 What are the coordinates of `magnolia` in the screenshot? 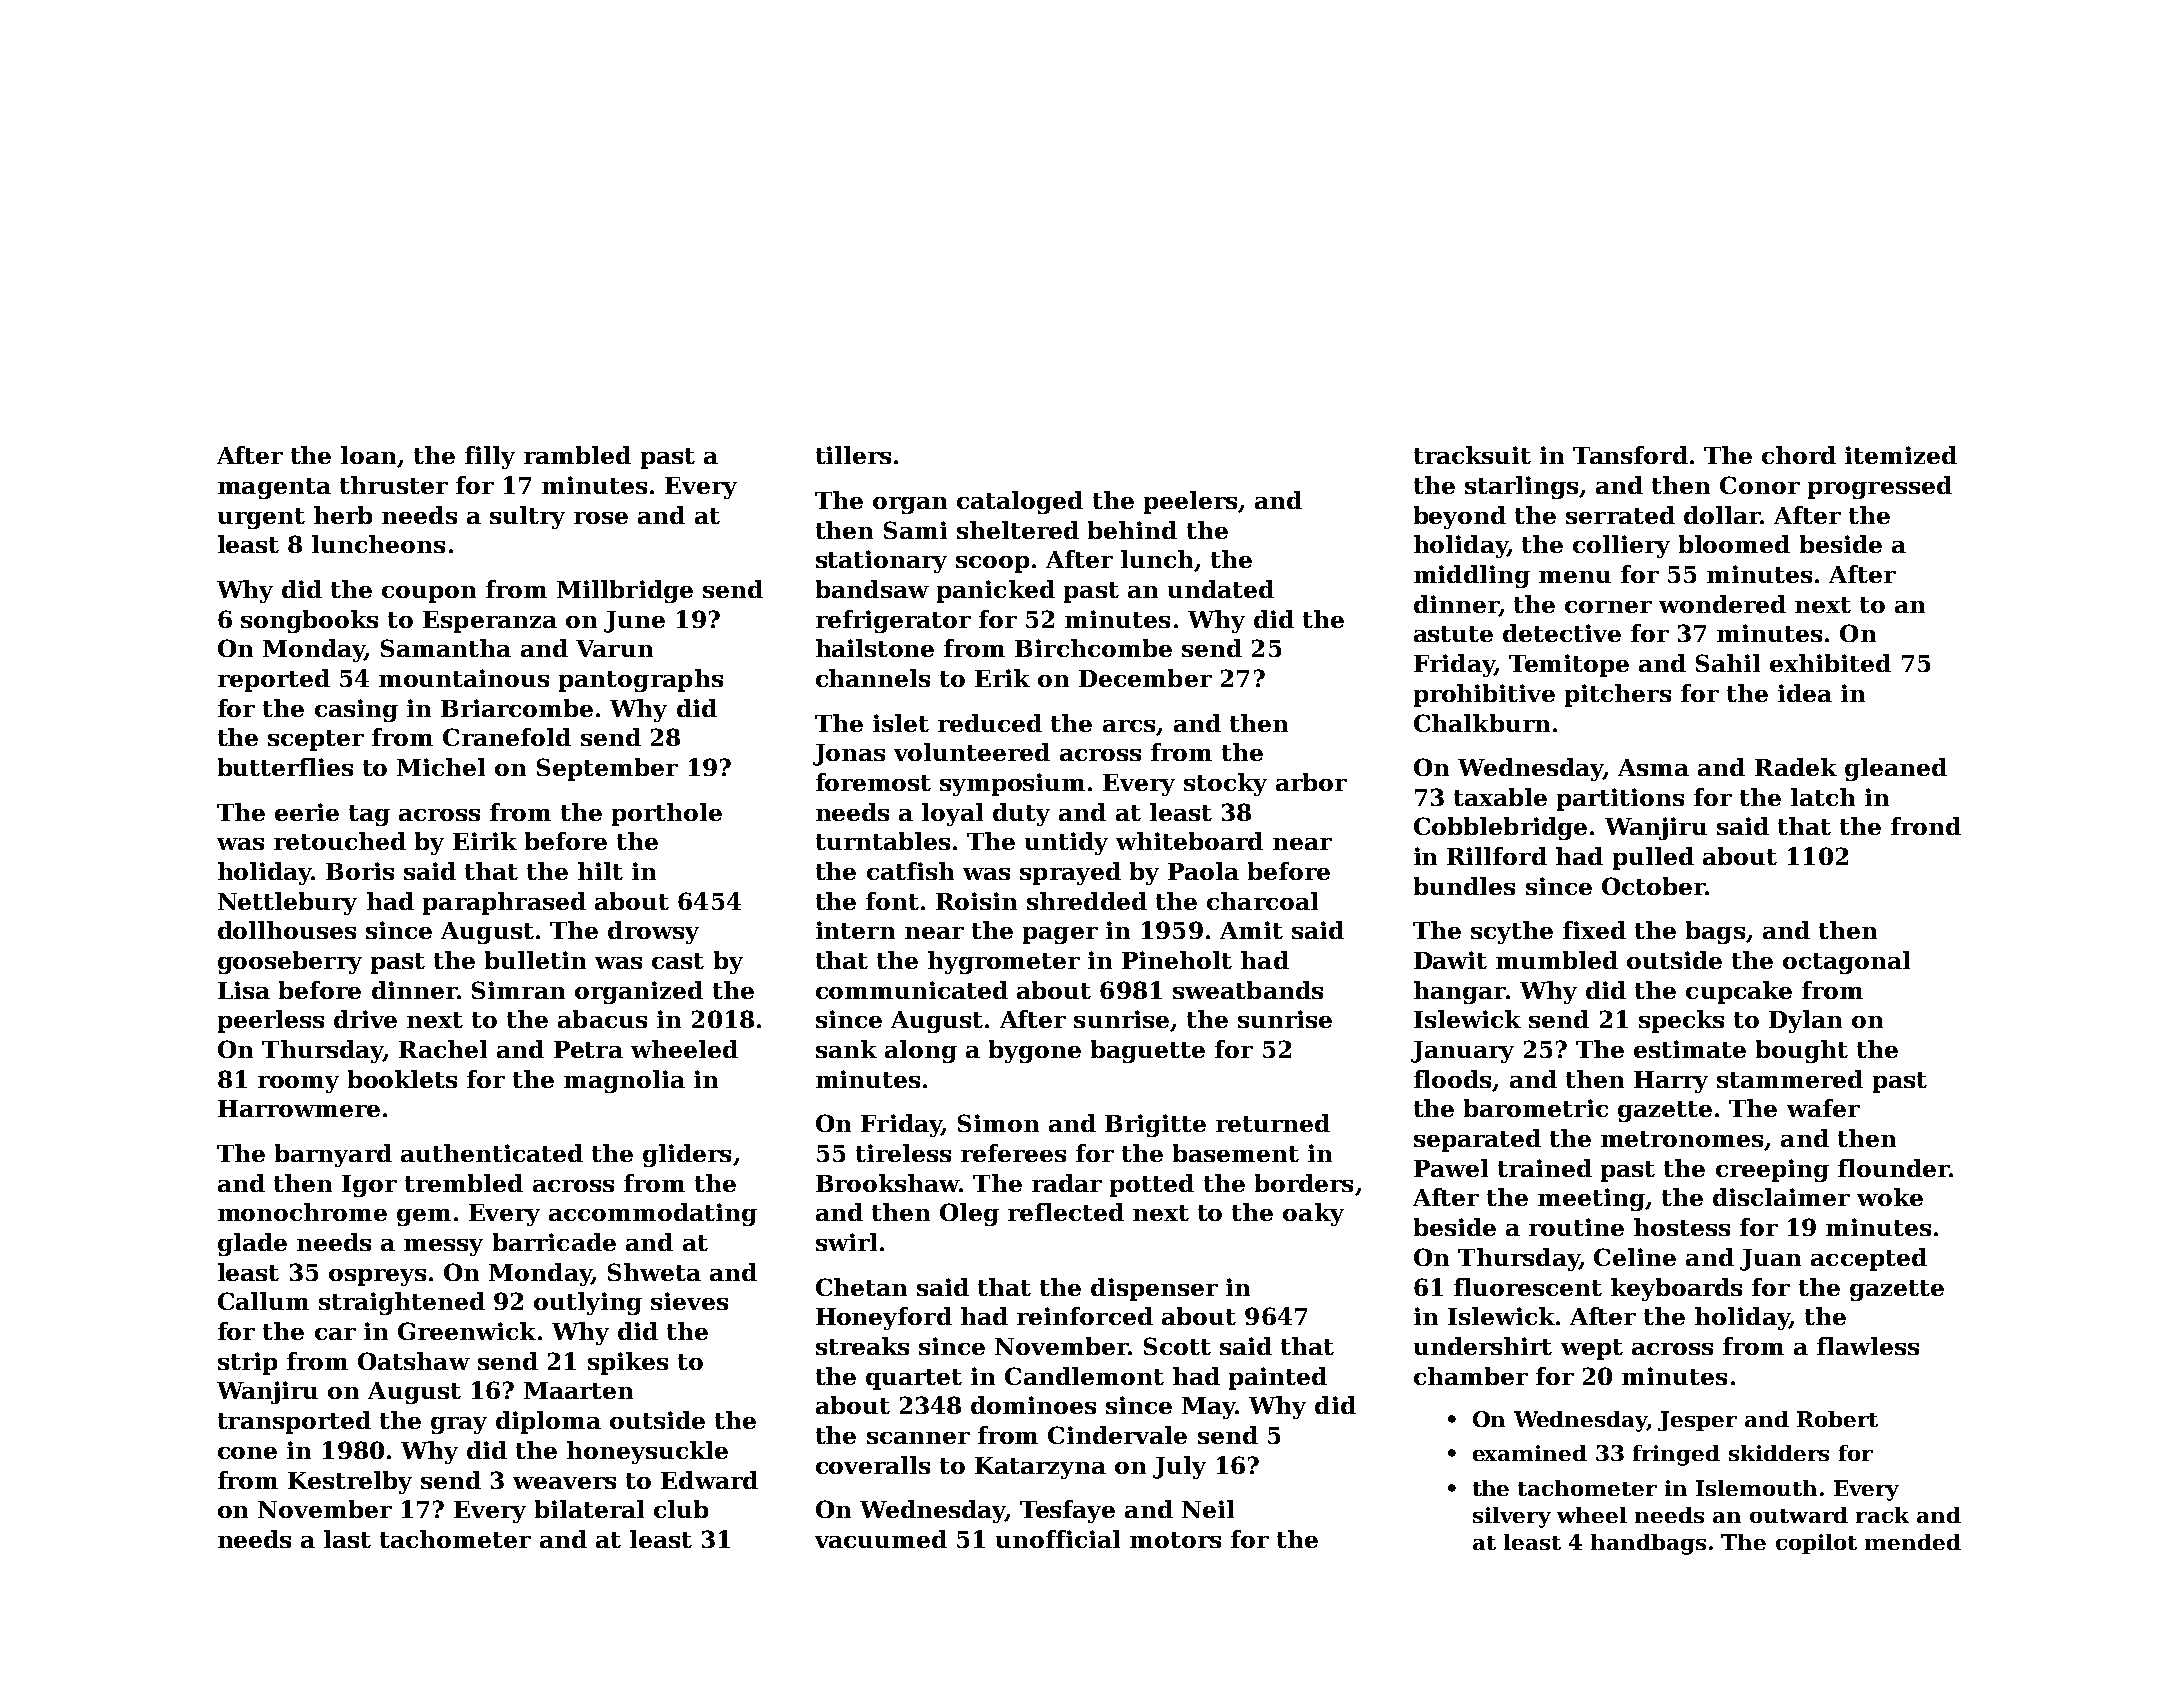 It's located at (624, 1081).
